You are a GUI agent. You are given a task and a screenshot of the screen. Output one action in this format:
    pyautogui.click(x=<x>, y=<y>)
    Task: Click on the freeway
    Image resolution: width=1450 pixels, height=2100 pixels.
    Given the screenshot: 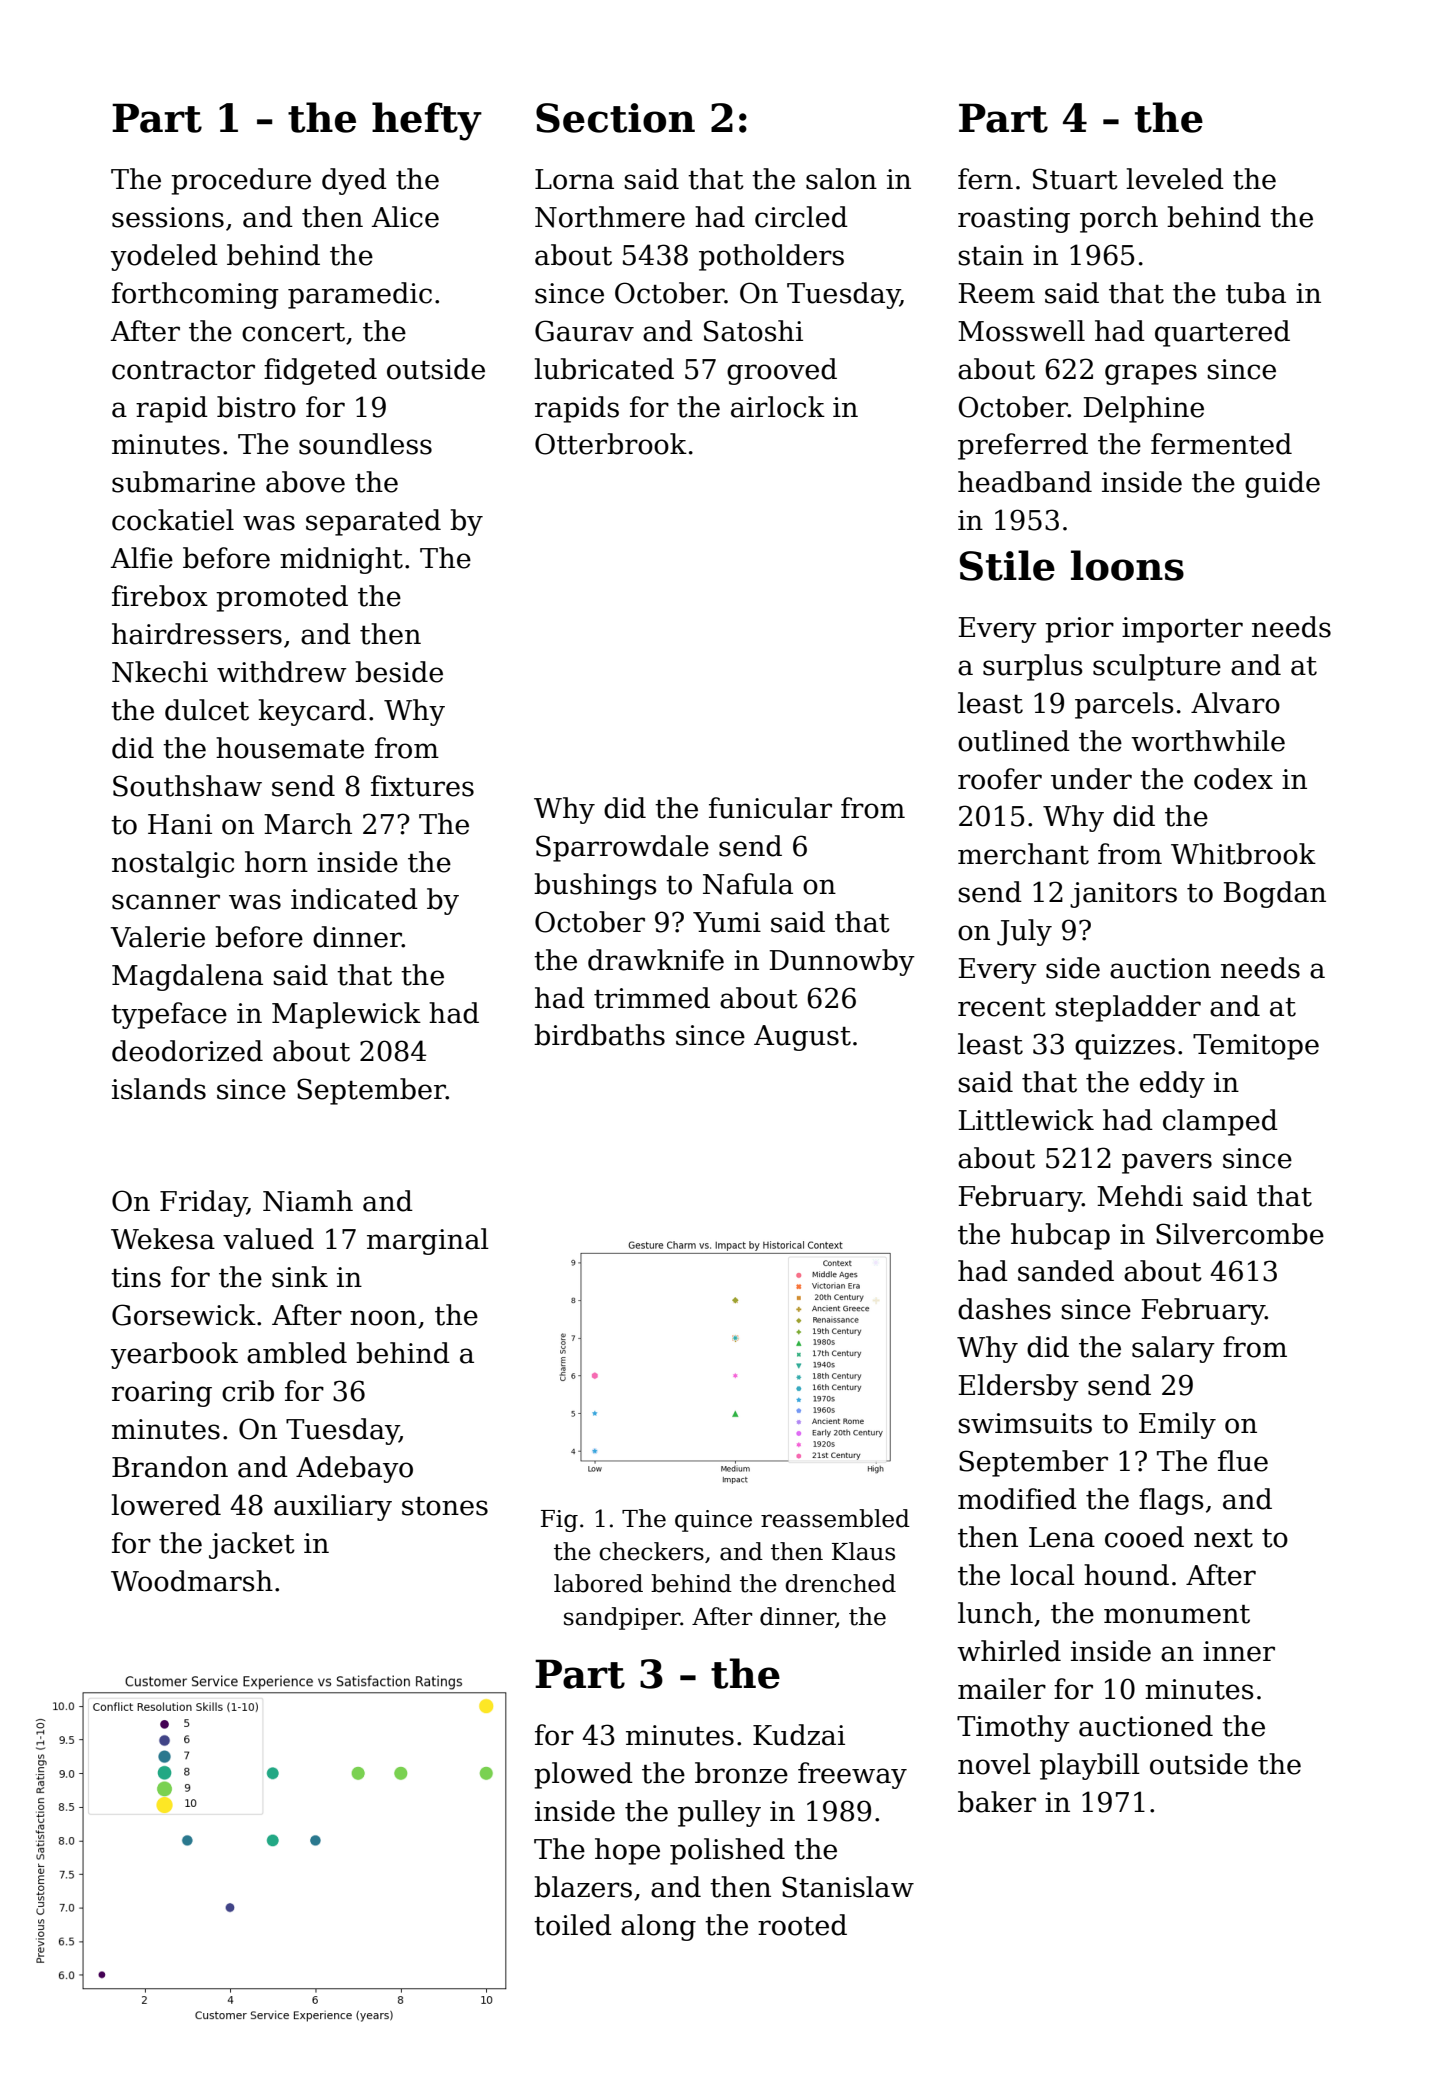 What is the action you would take?
    pyautogui.click(x=852, y=1775)
